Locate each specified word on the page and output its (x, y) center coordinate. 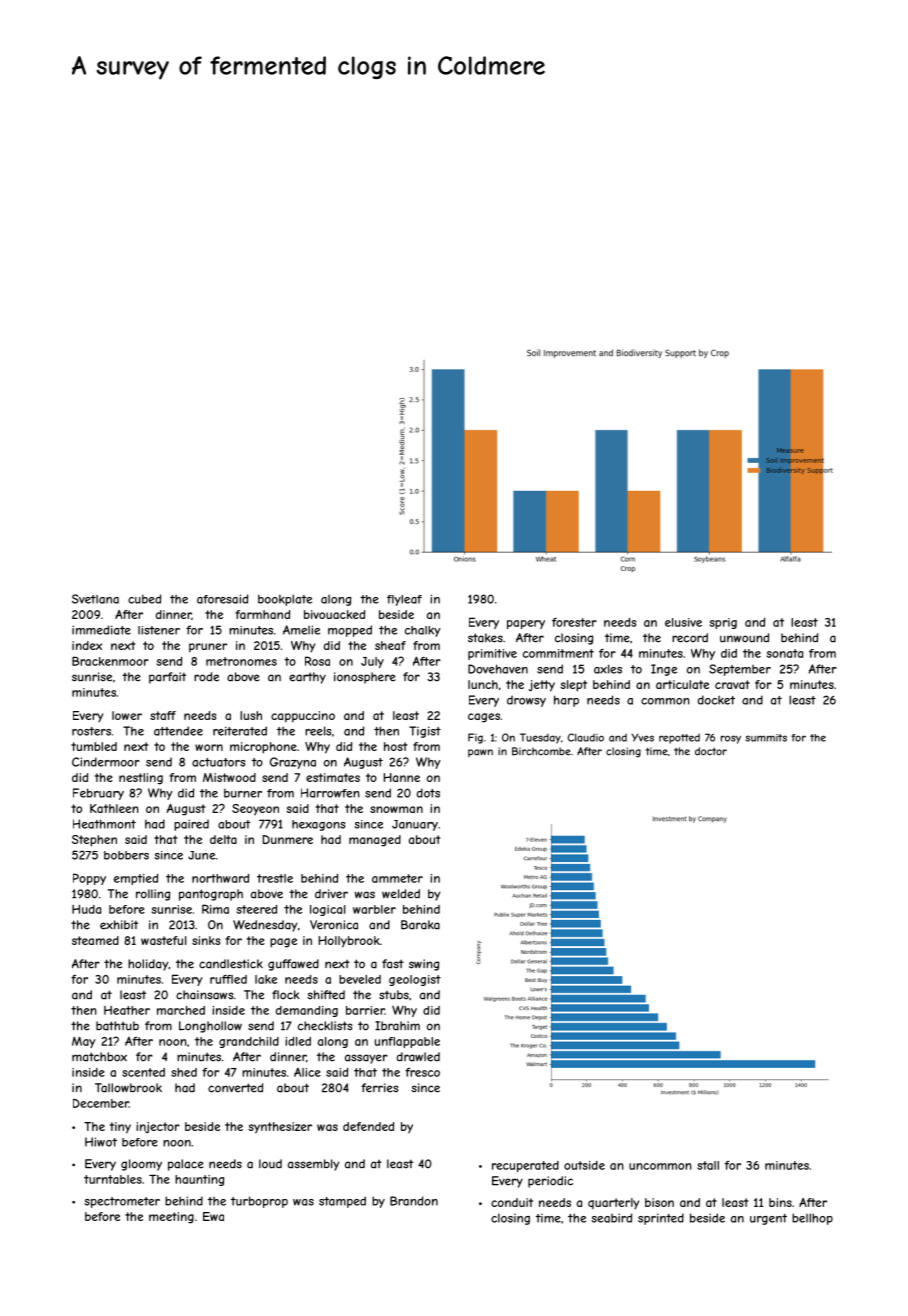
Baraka (420, 925)
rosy (731, 739)
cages (484, 718)
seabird (611, 1218)
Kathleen (114, 808)
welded (401, 894)
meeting (171, 1218)
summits (766, 738)
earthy (307, 678)
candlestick (231, 964)
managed (375, 841)
